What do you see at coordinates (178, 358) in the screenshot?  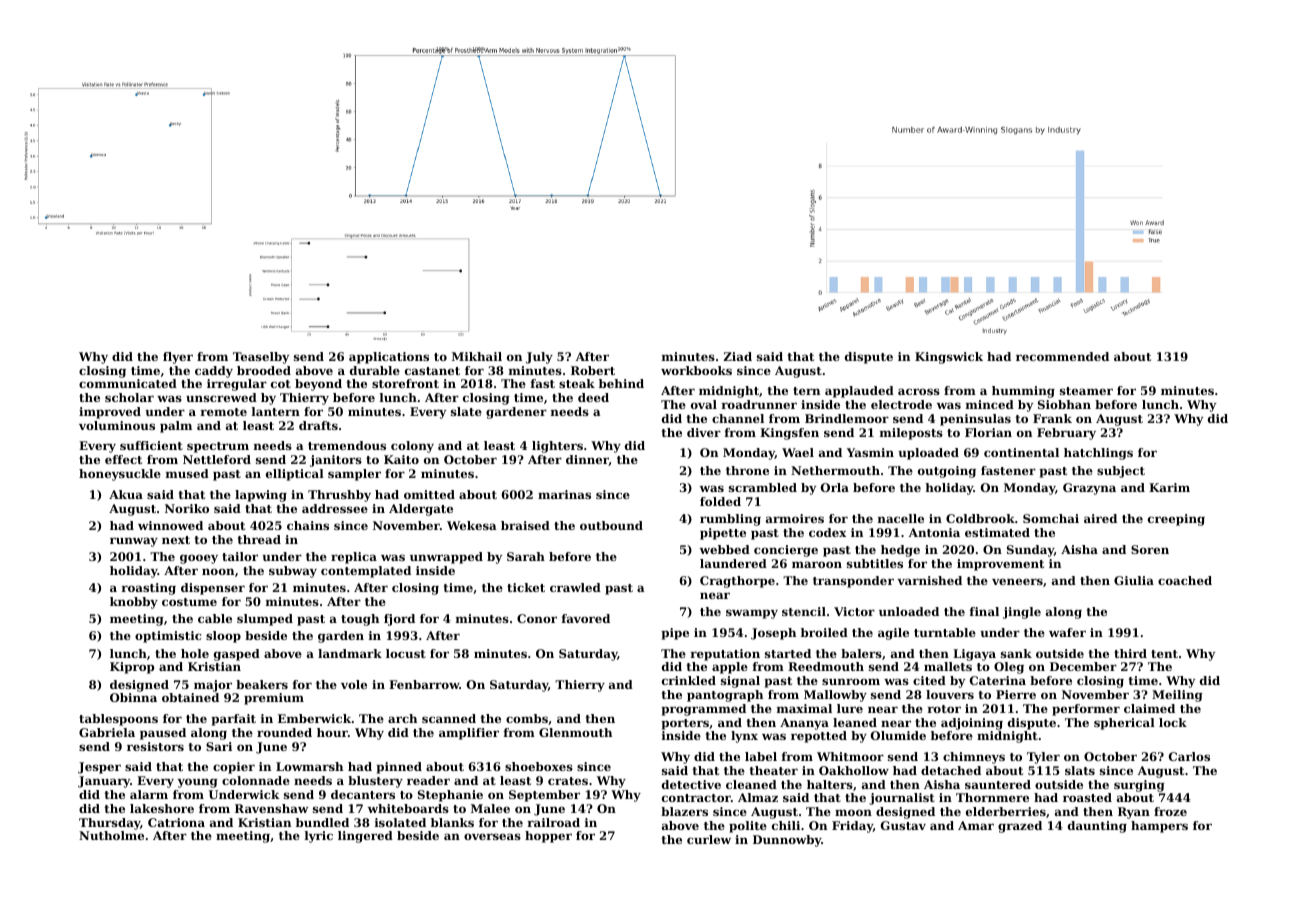 I see `flyer` at bounding box center [178, 358].
